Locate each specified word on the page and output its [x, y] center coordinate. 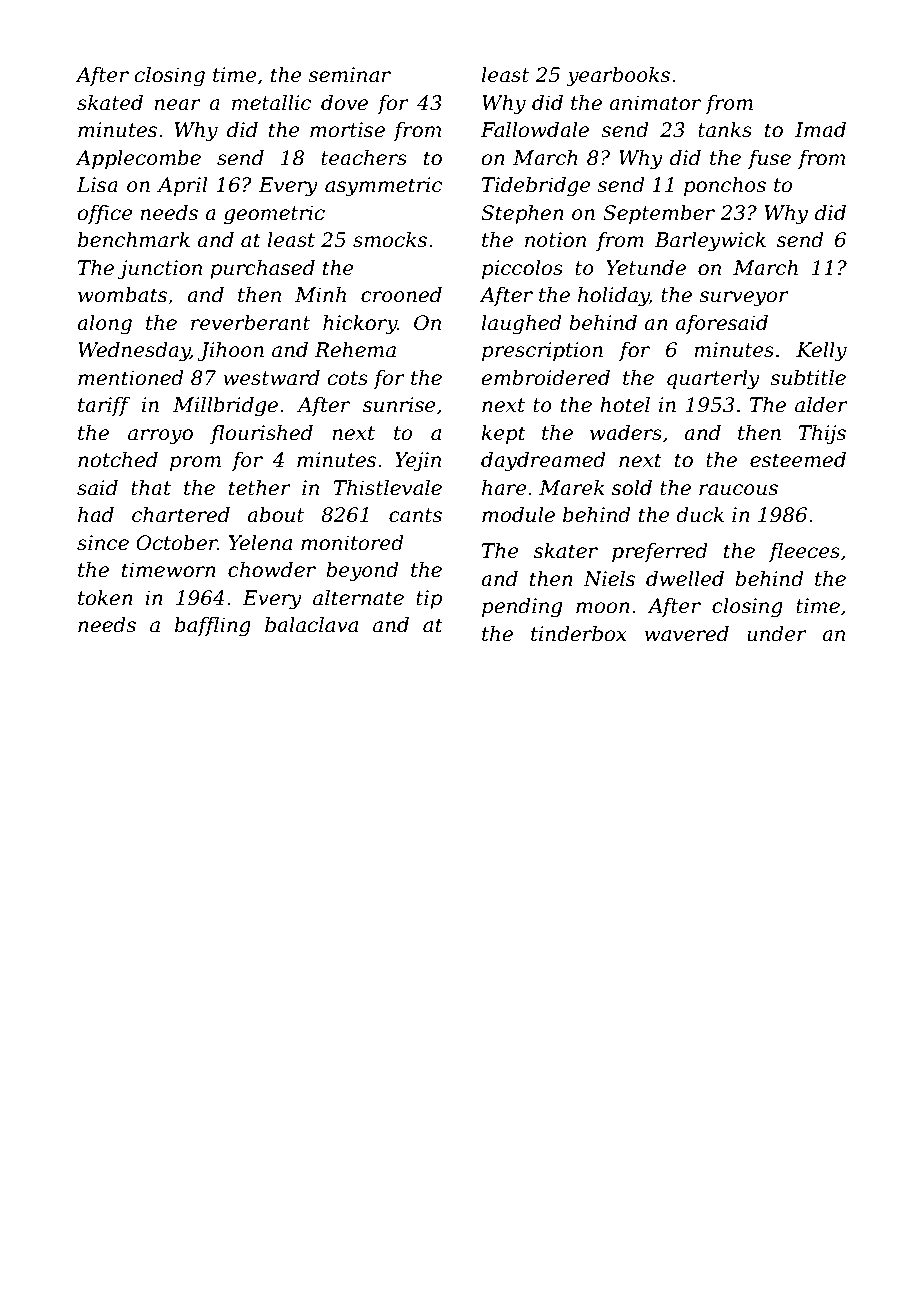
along [104, 325]
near [177, 105]
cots [348, 378]
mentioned [131, 378]
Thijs [822, 435]
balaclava [311, 625]
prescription [542, 351]
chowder [272, 570]
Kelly [821, 352]
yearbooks [618, 77]
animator [655, 103]
